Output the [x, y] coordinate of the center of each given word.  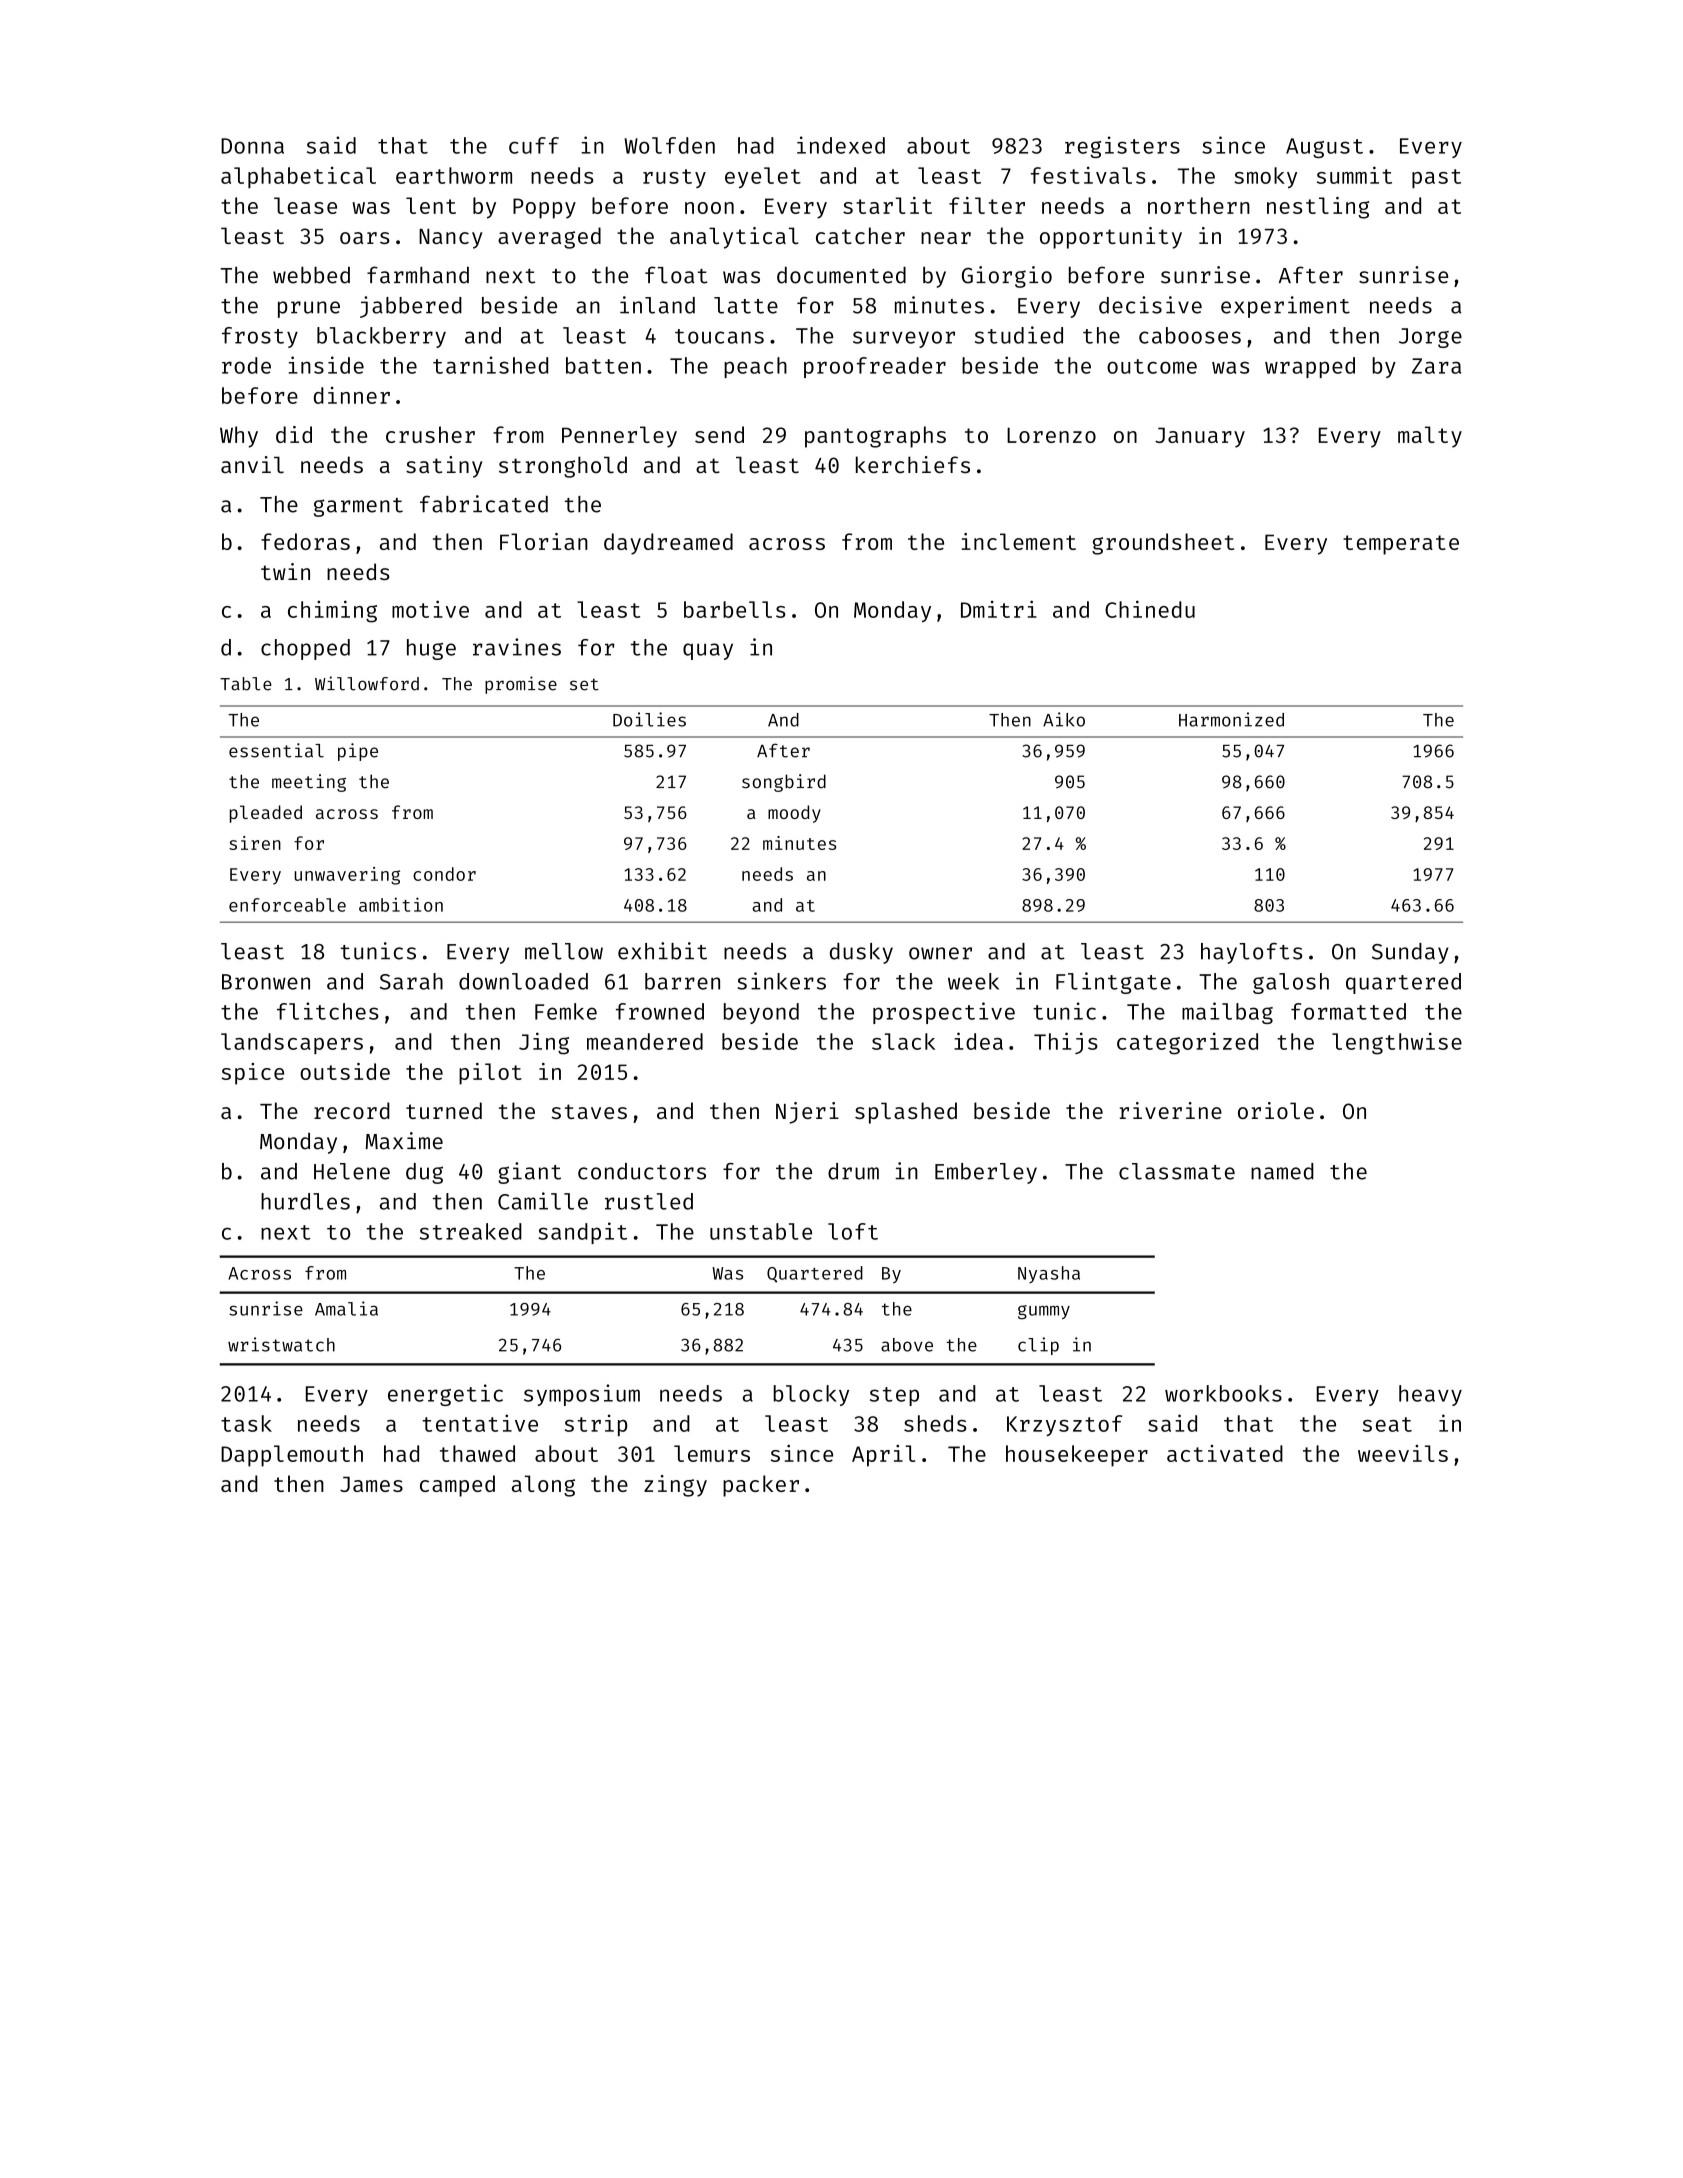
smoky [1265, 178]
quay [708, 651]
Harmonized [1231, 719]
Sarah [411, 981]
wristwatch [281, 1344]
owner [940, 953]
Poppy [544, 208]
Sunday [1410, 953]
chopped [305, 649]
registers [1122, 147]
